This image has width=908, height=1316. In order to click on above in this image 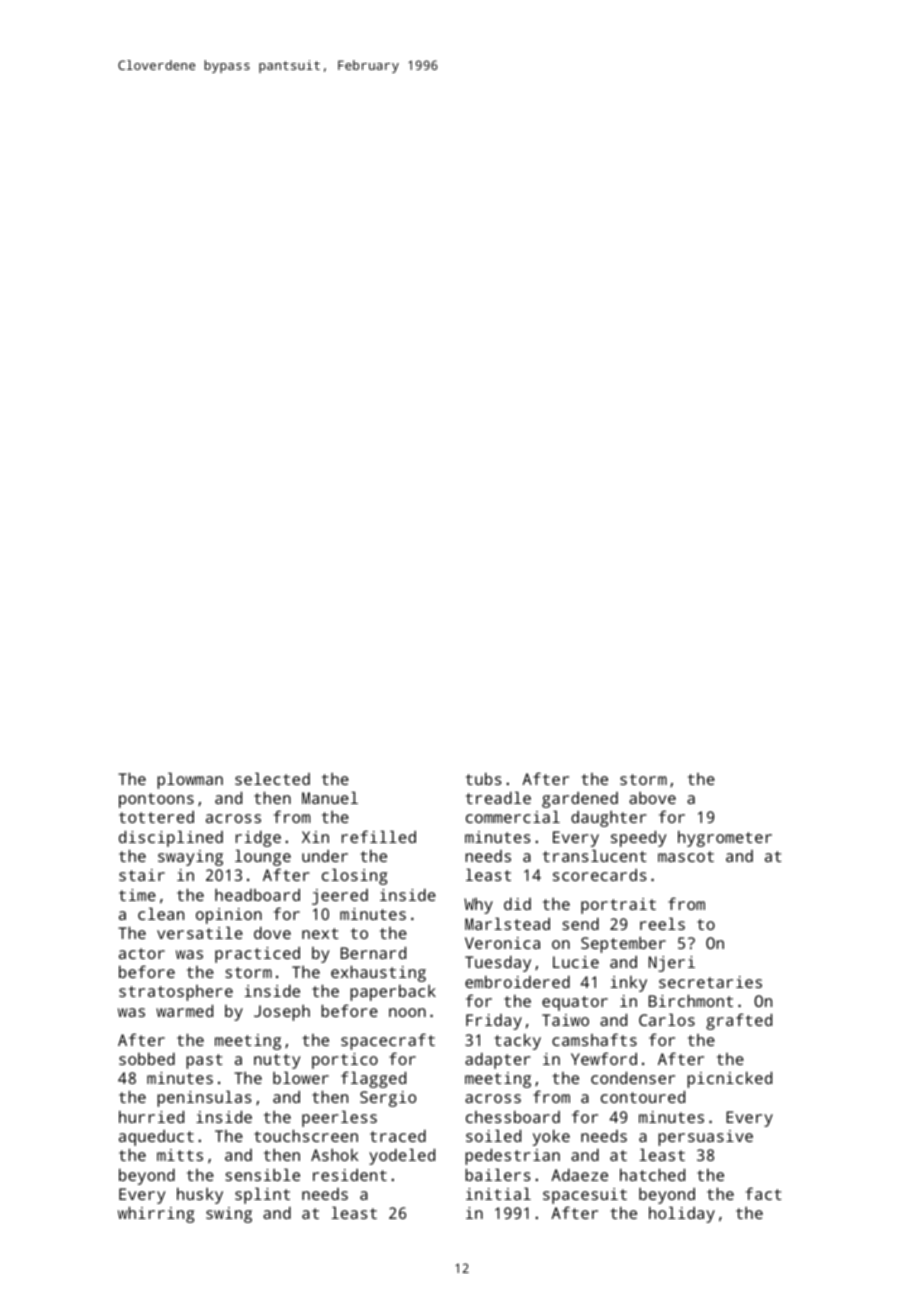, I will do `click(652, 798)`.
